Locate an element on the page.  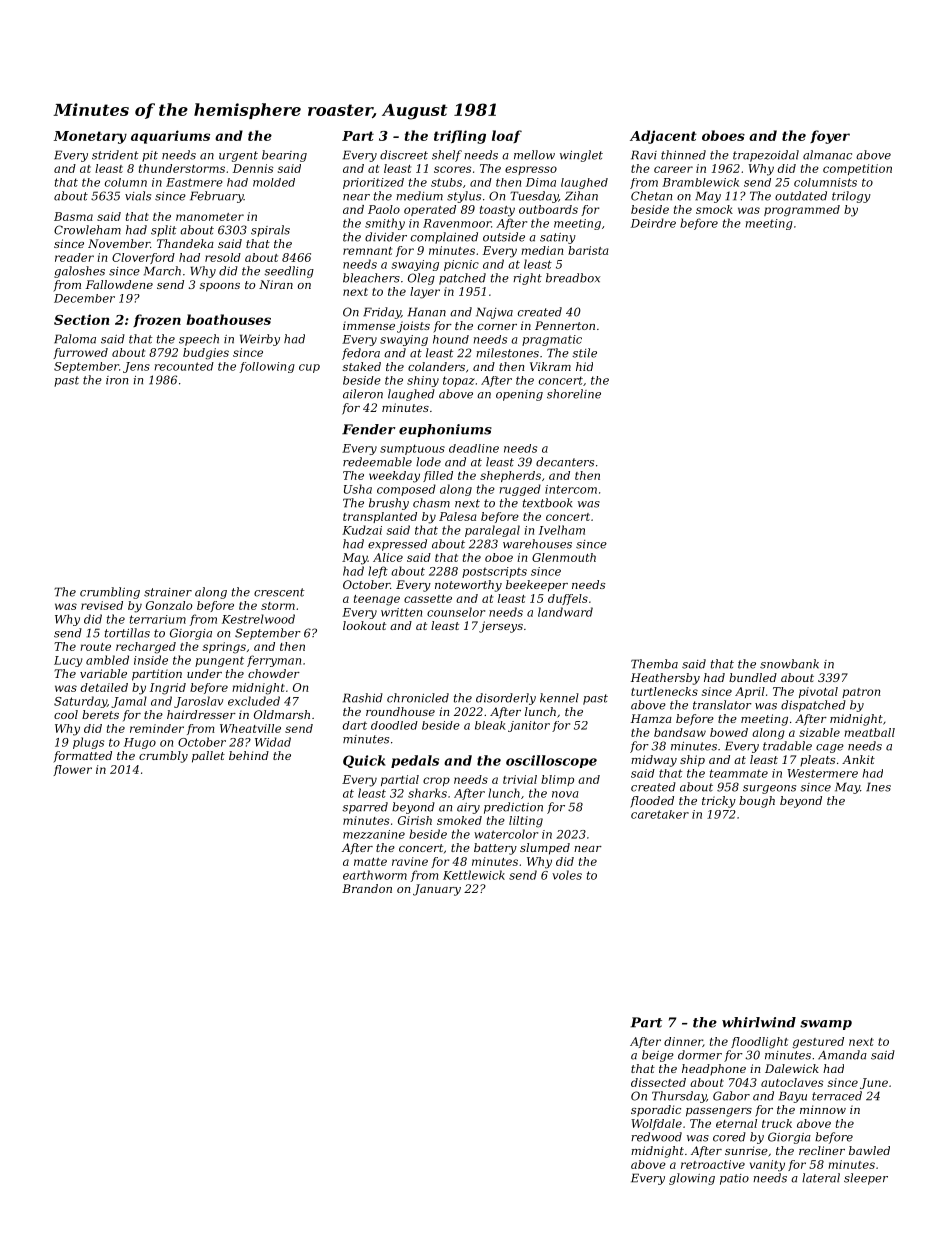
frozen is located at coordinates (157, 320).
